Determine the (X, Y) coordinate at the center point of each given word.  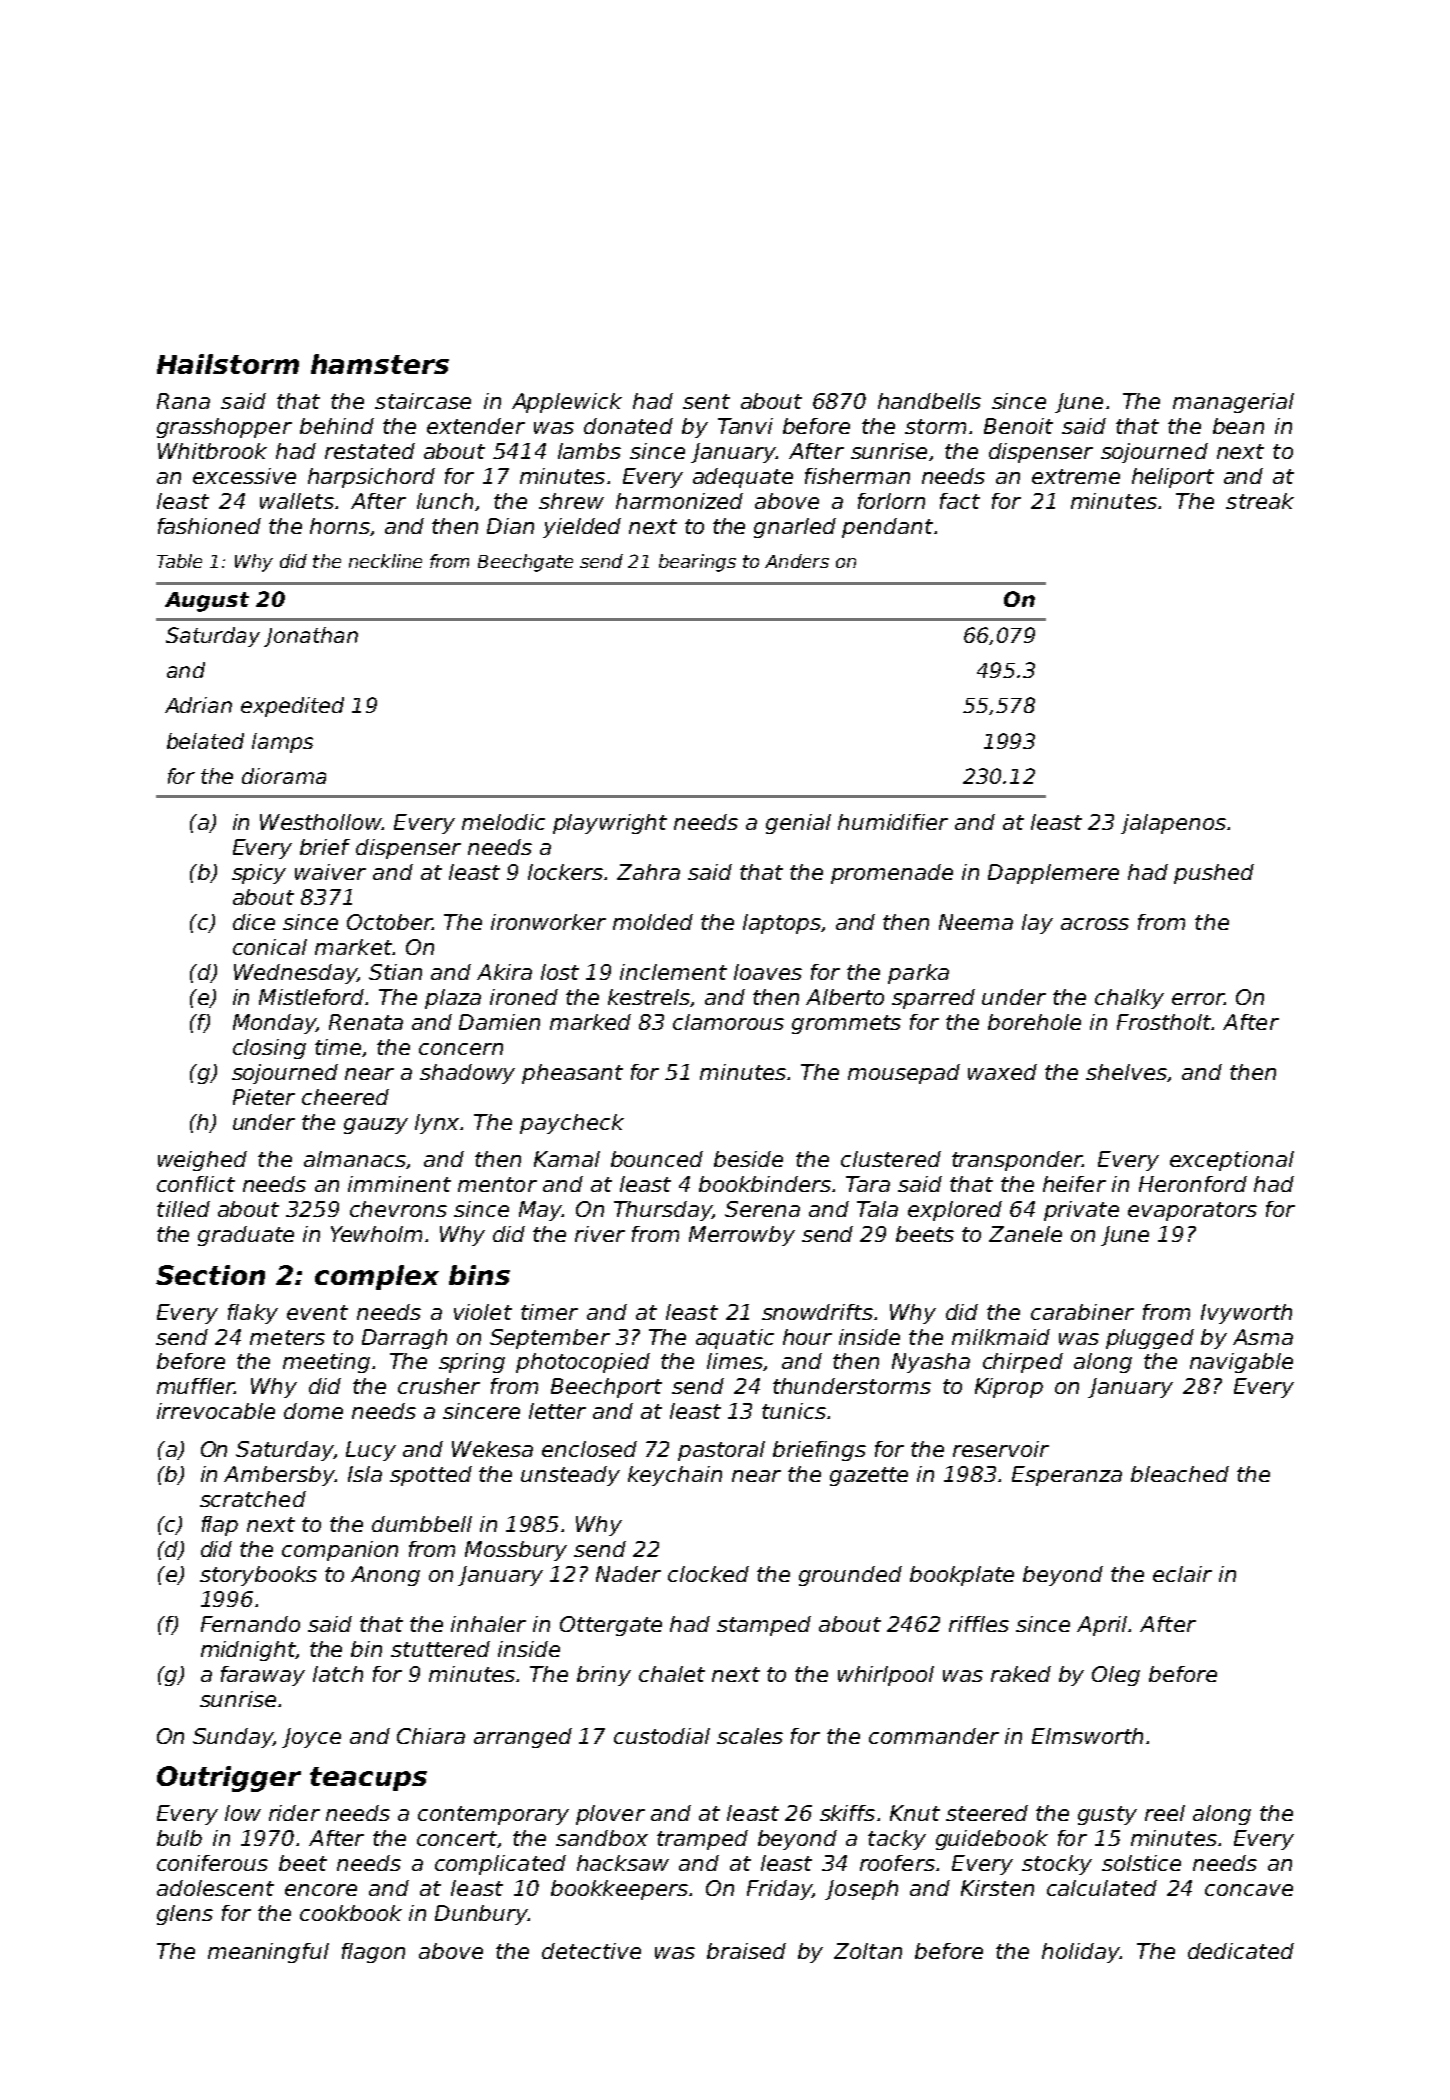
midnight (248, 1651)
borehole (1034, 1022)
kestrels (649, 998)
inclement (673, 972)
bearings (697, 563)
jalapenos (1173, 824)
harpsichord (371, 478)
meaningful (268, 1953)
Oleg (1116, 1676)
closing (269, 1049)
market (353, 947)
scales (750, 1736)
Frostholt (1164, 1022)
